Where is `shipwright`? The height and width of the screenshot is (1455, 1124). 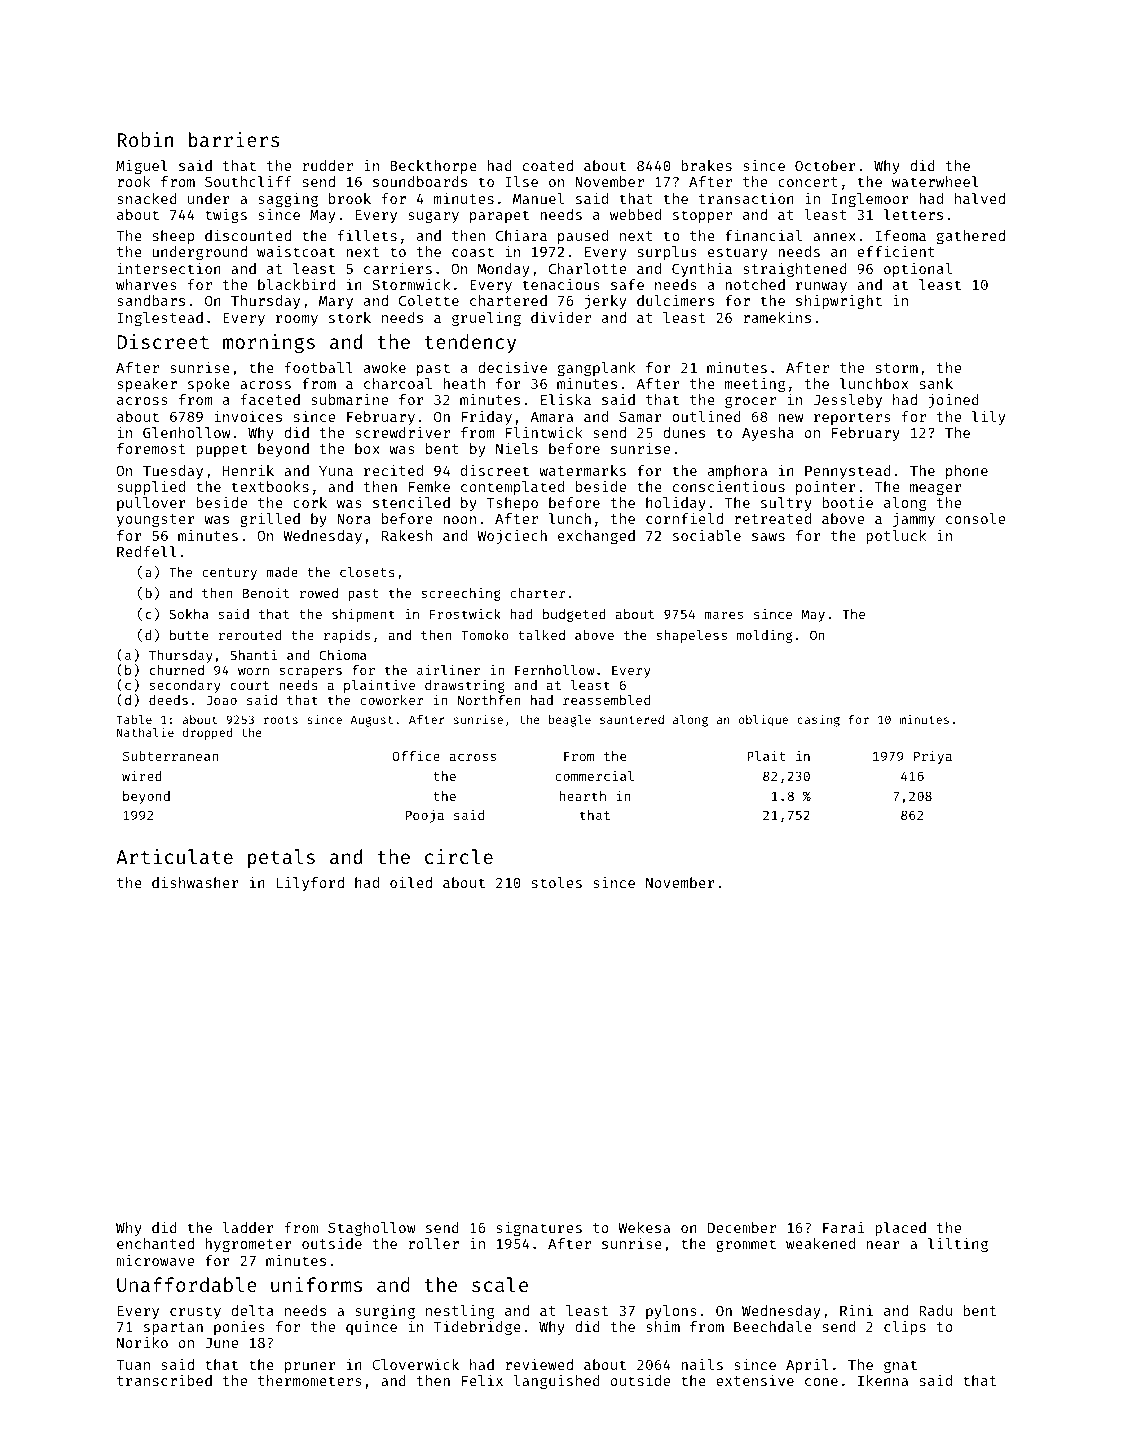 shipwright is located at coordinates (839, 302).
